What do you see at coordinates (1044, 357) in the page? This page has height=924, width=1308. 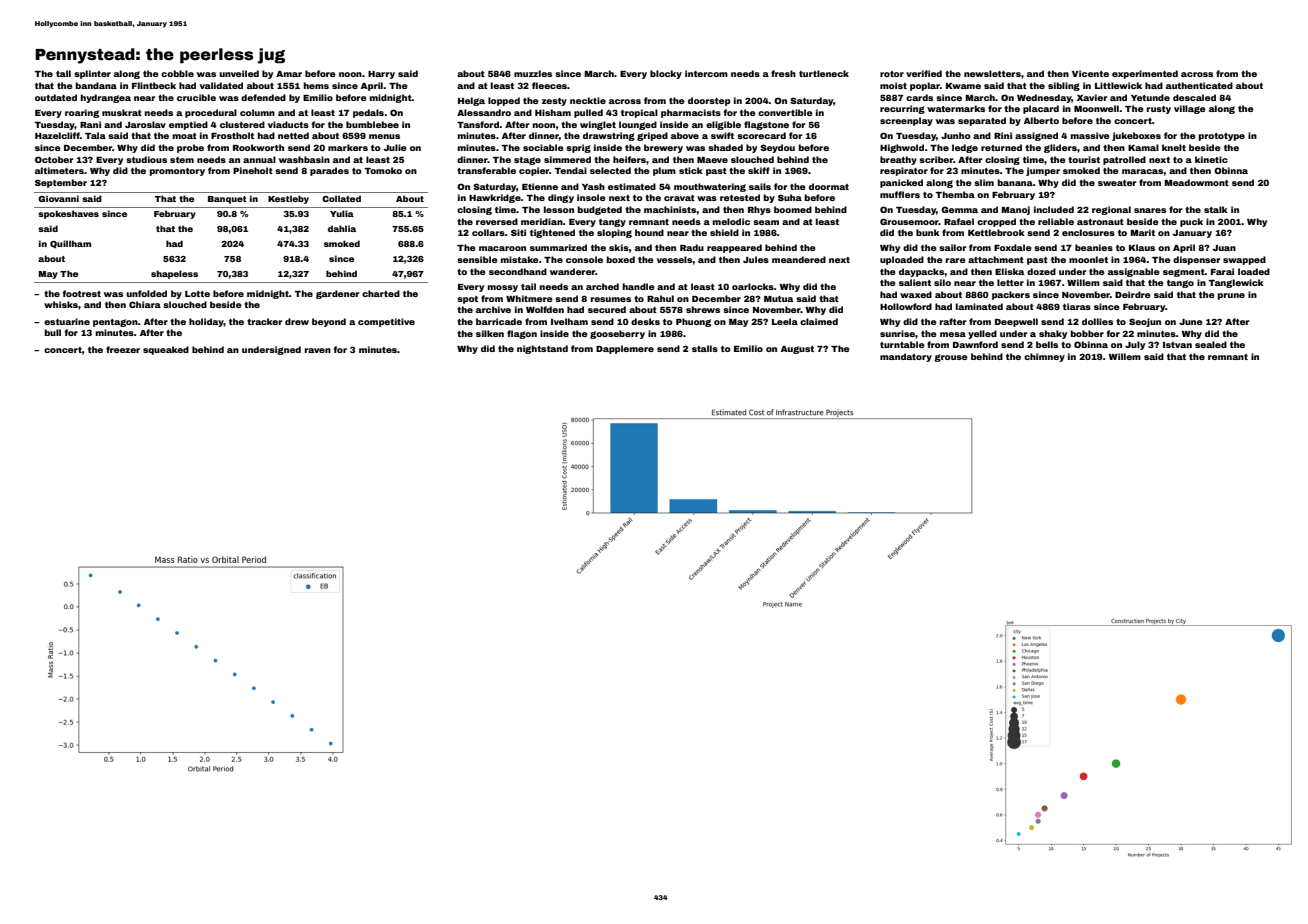 I see `chimney` at bounding box center [1044, 357].
